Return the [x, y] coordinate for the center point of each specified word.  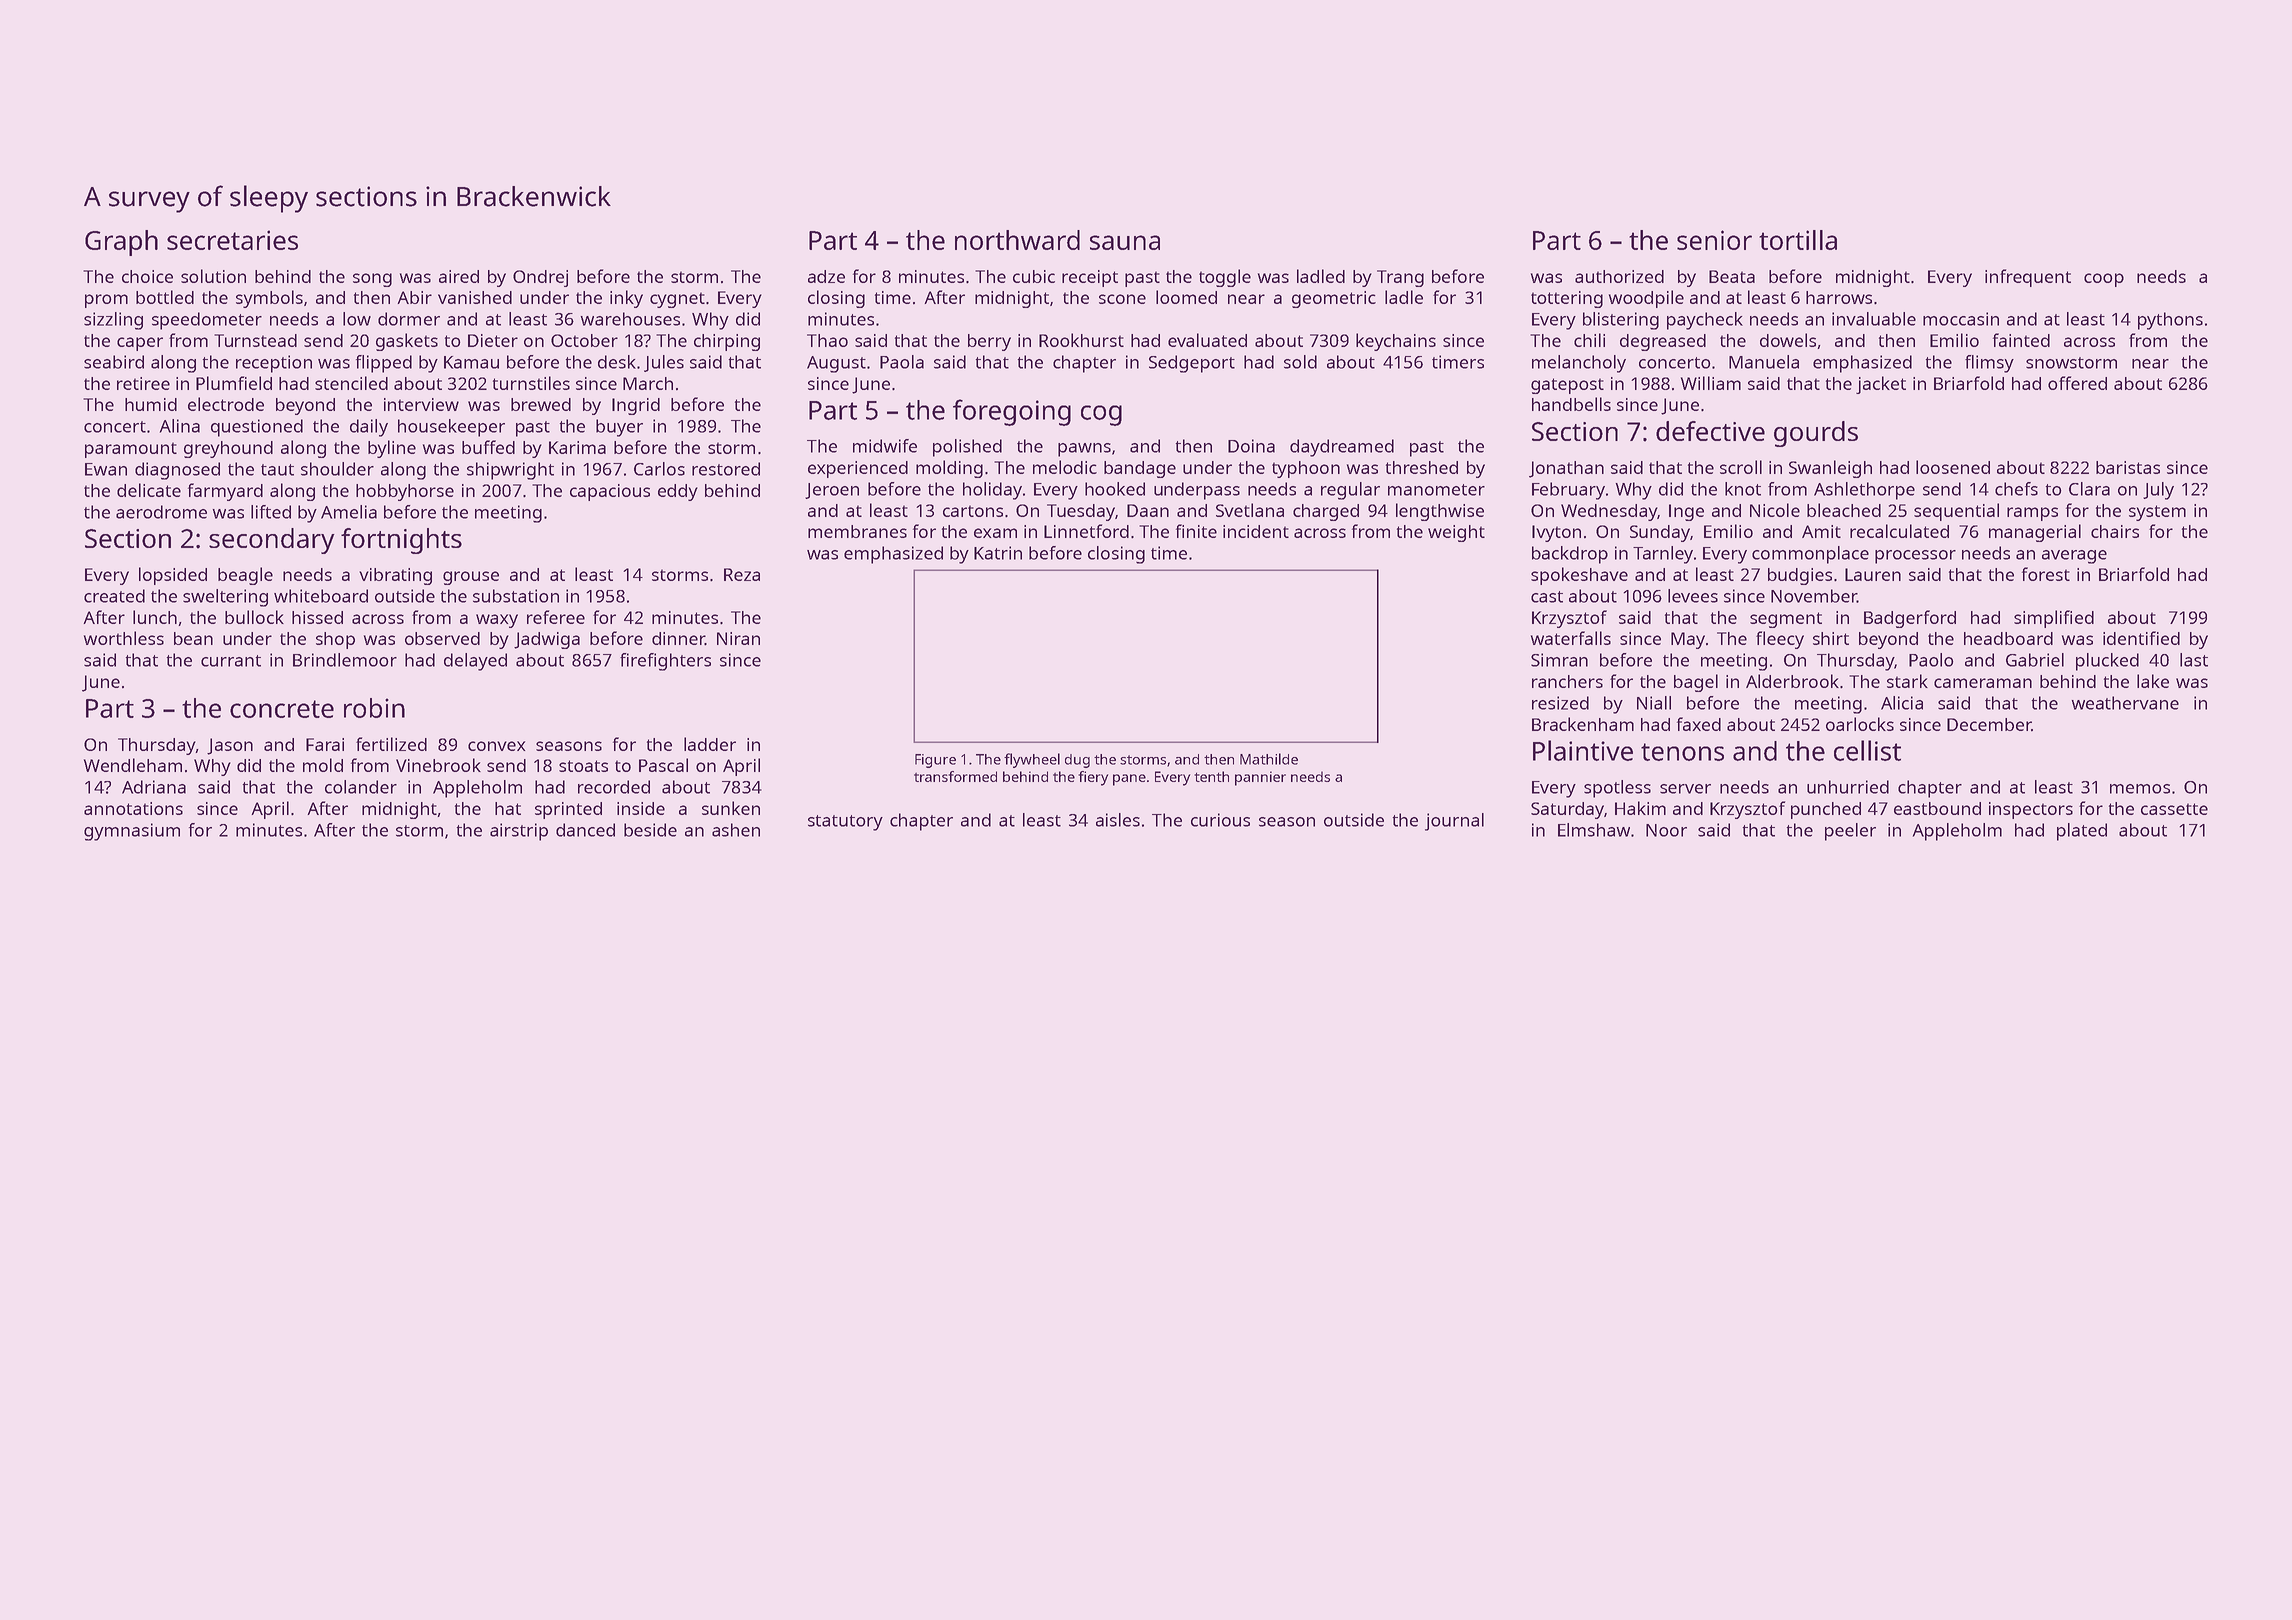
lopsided [173, 576]
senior [1714, 240]
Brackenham [1583, 724]
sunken [731, 808]
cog [1101, 415]
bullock [254, 617]
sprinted [568, 810]
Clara [2089, 489]
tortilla [1798, 240]
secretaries [232, 240]
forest [2046, 574]
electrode [226, 404]
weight [1456, 533]
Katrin [998, 553]
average [2074, 557]
